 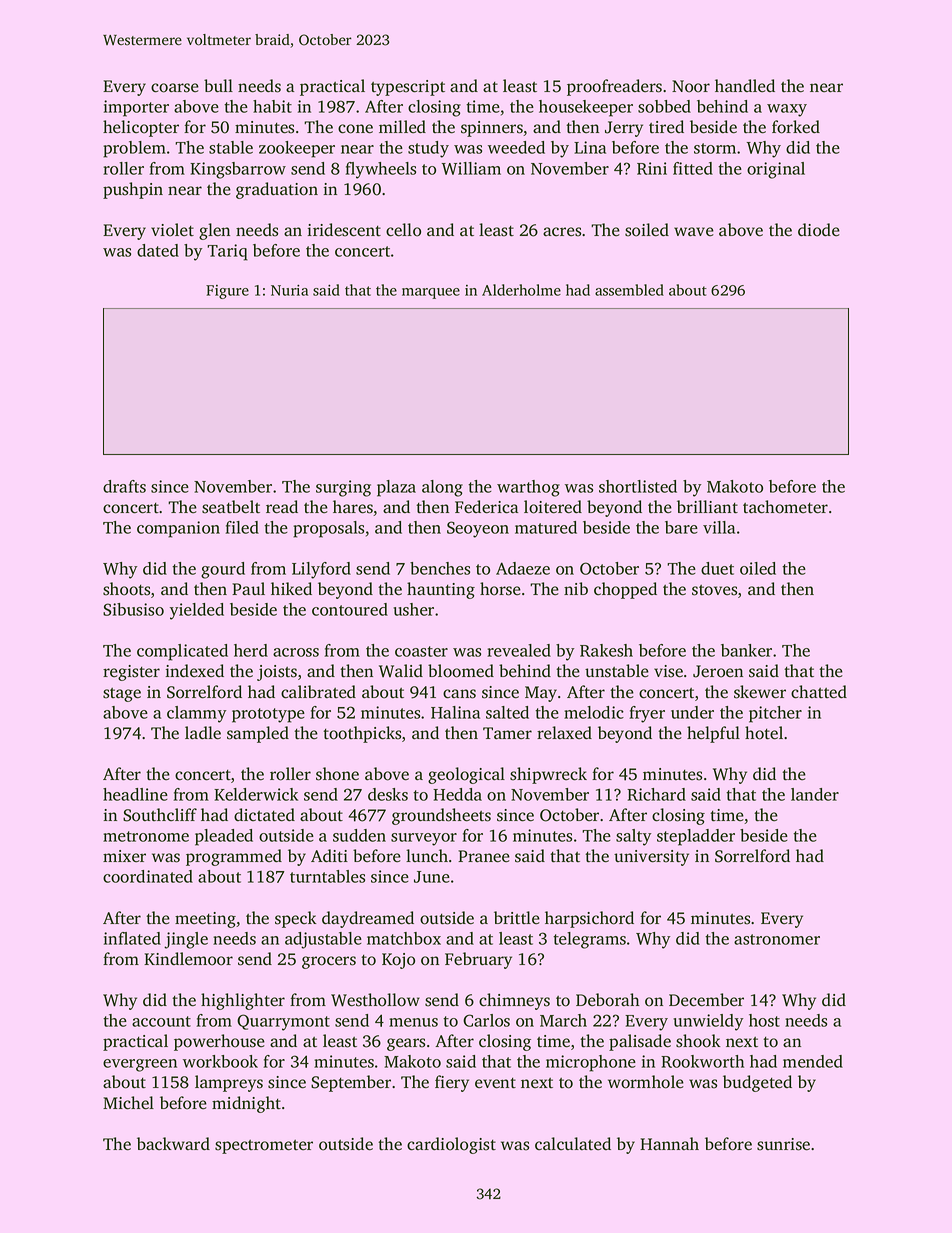 What do you see at coordinates (408, 88) in the screenshot?
I see `typescript` at bounding box center [408, 88].
